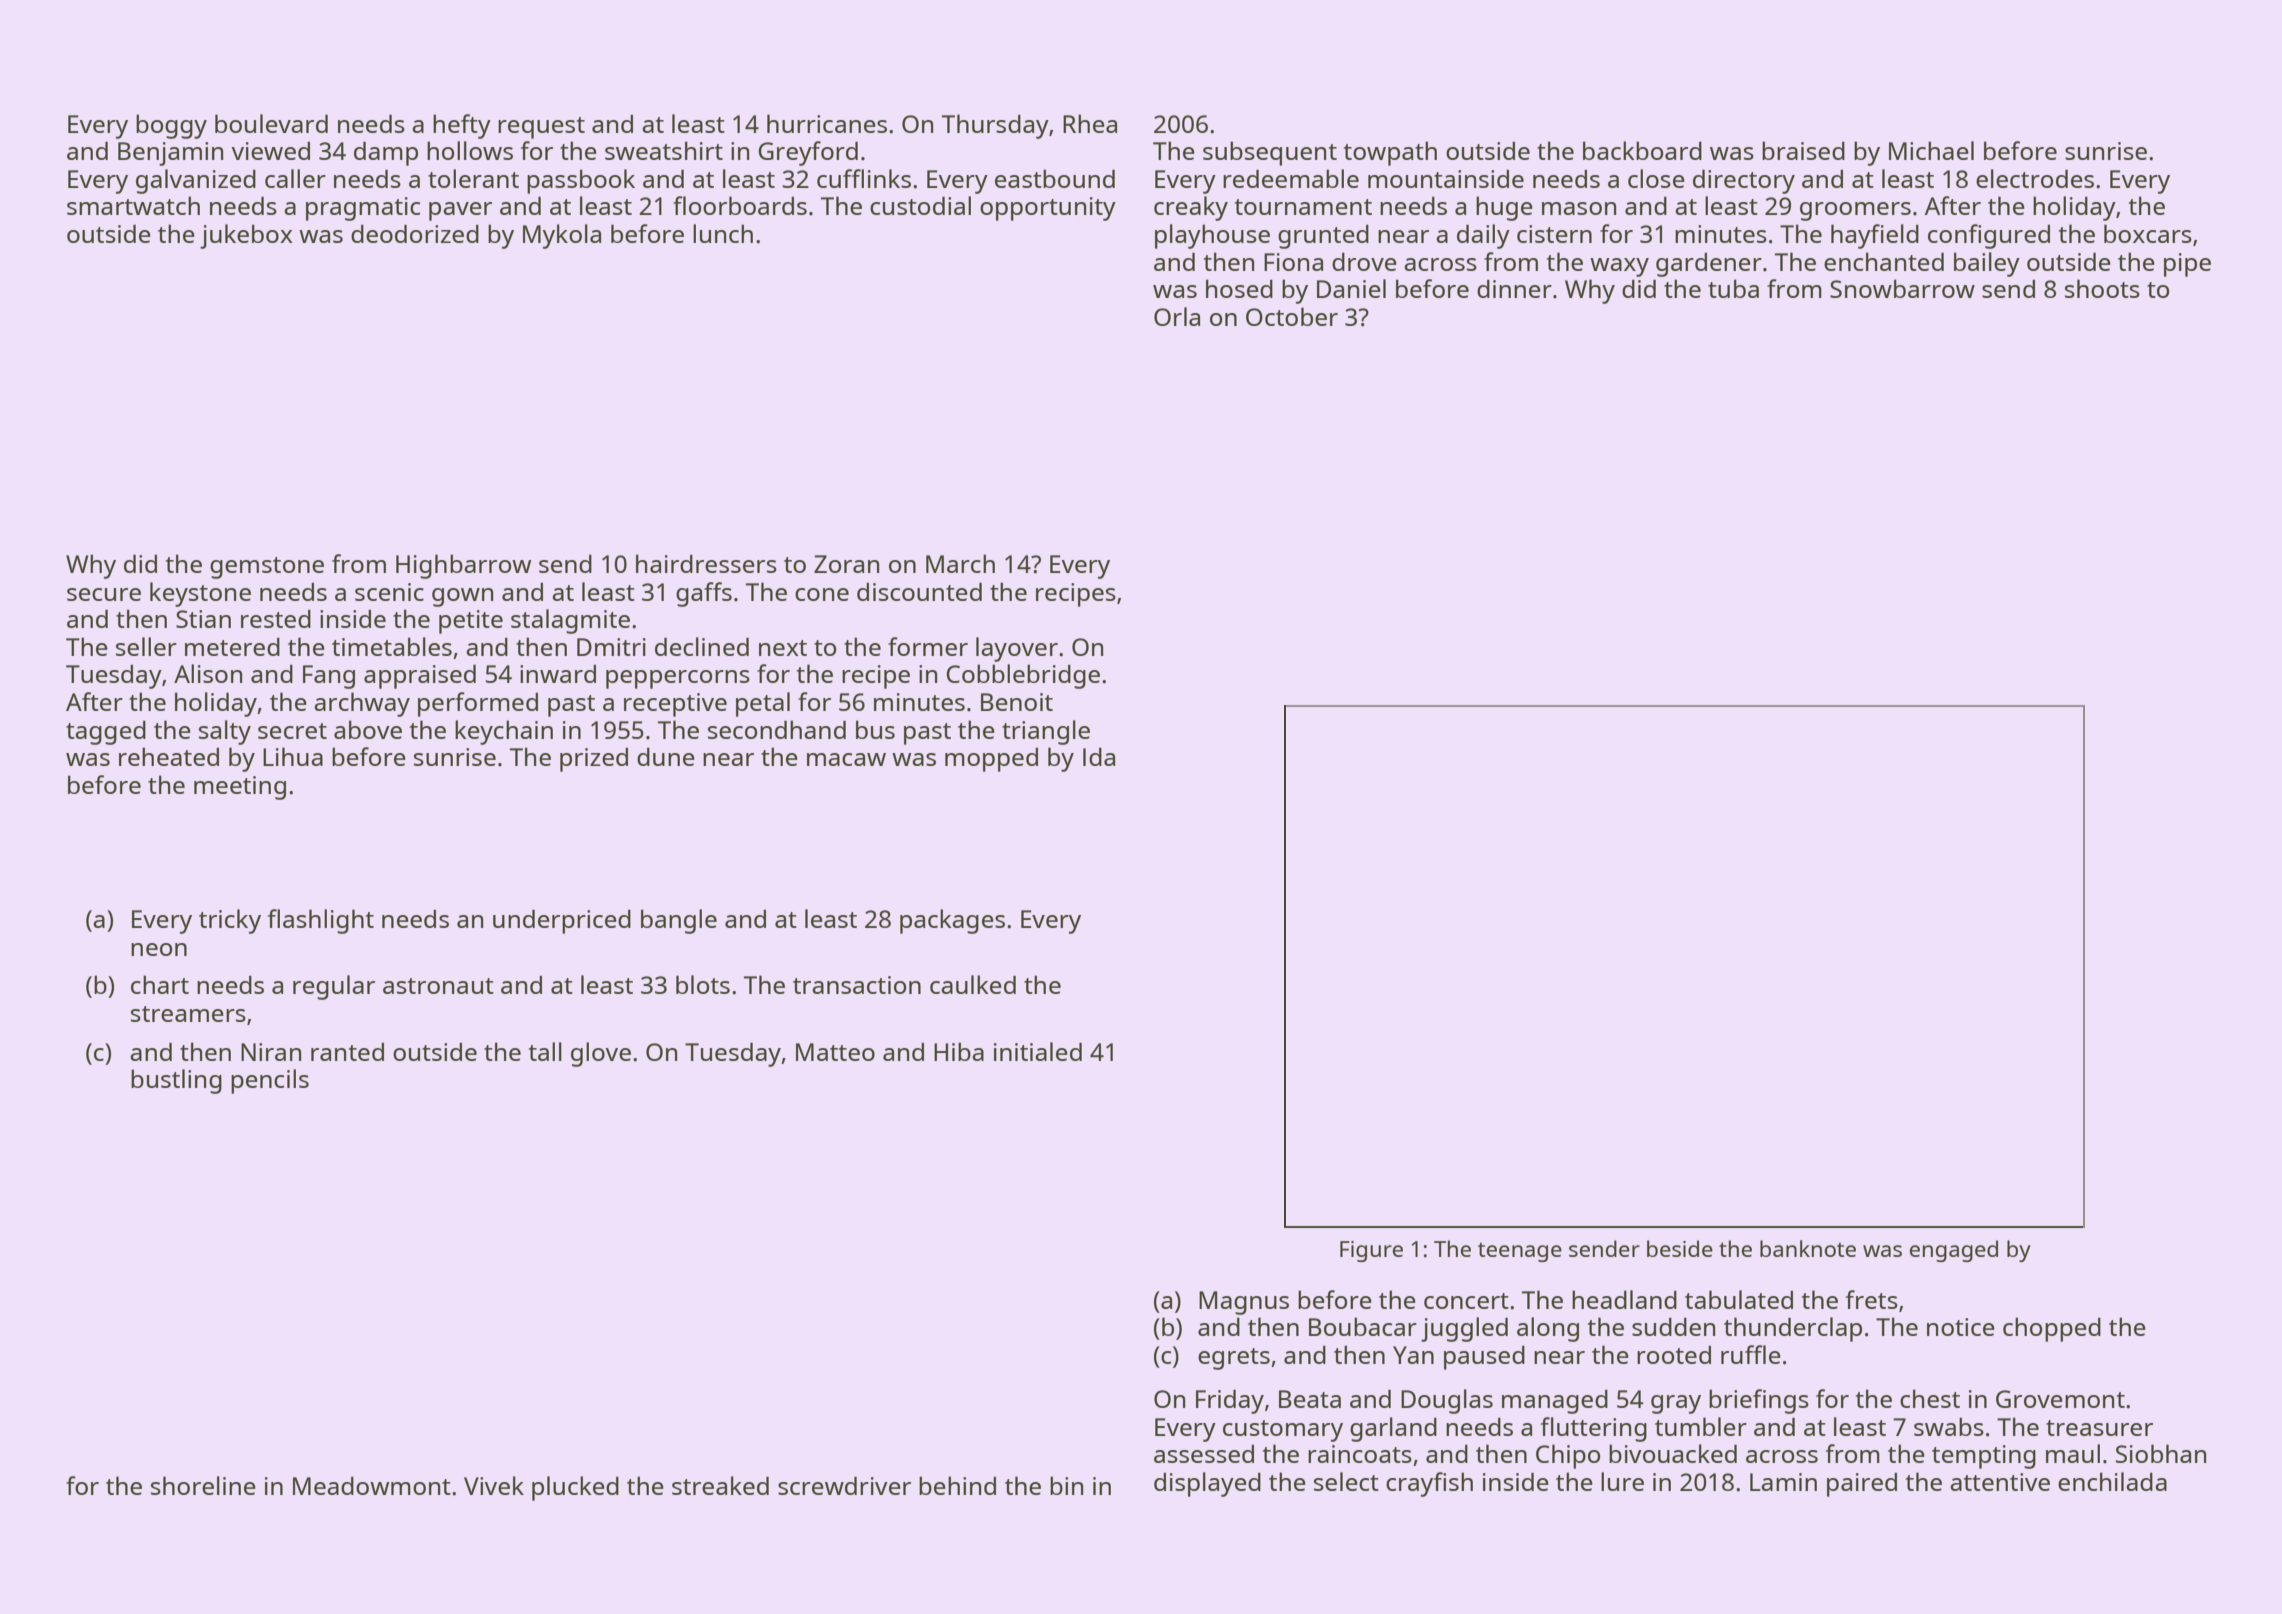  I want to click on prized, so click(594, 760).
